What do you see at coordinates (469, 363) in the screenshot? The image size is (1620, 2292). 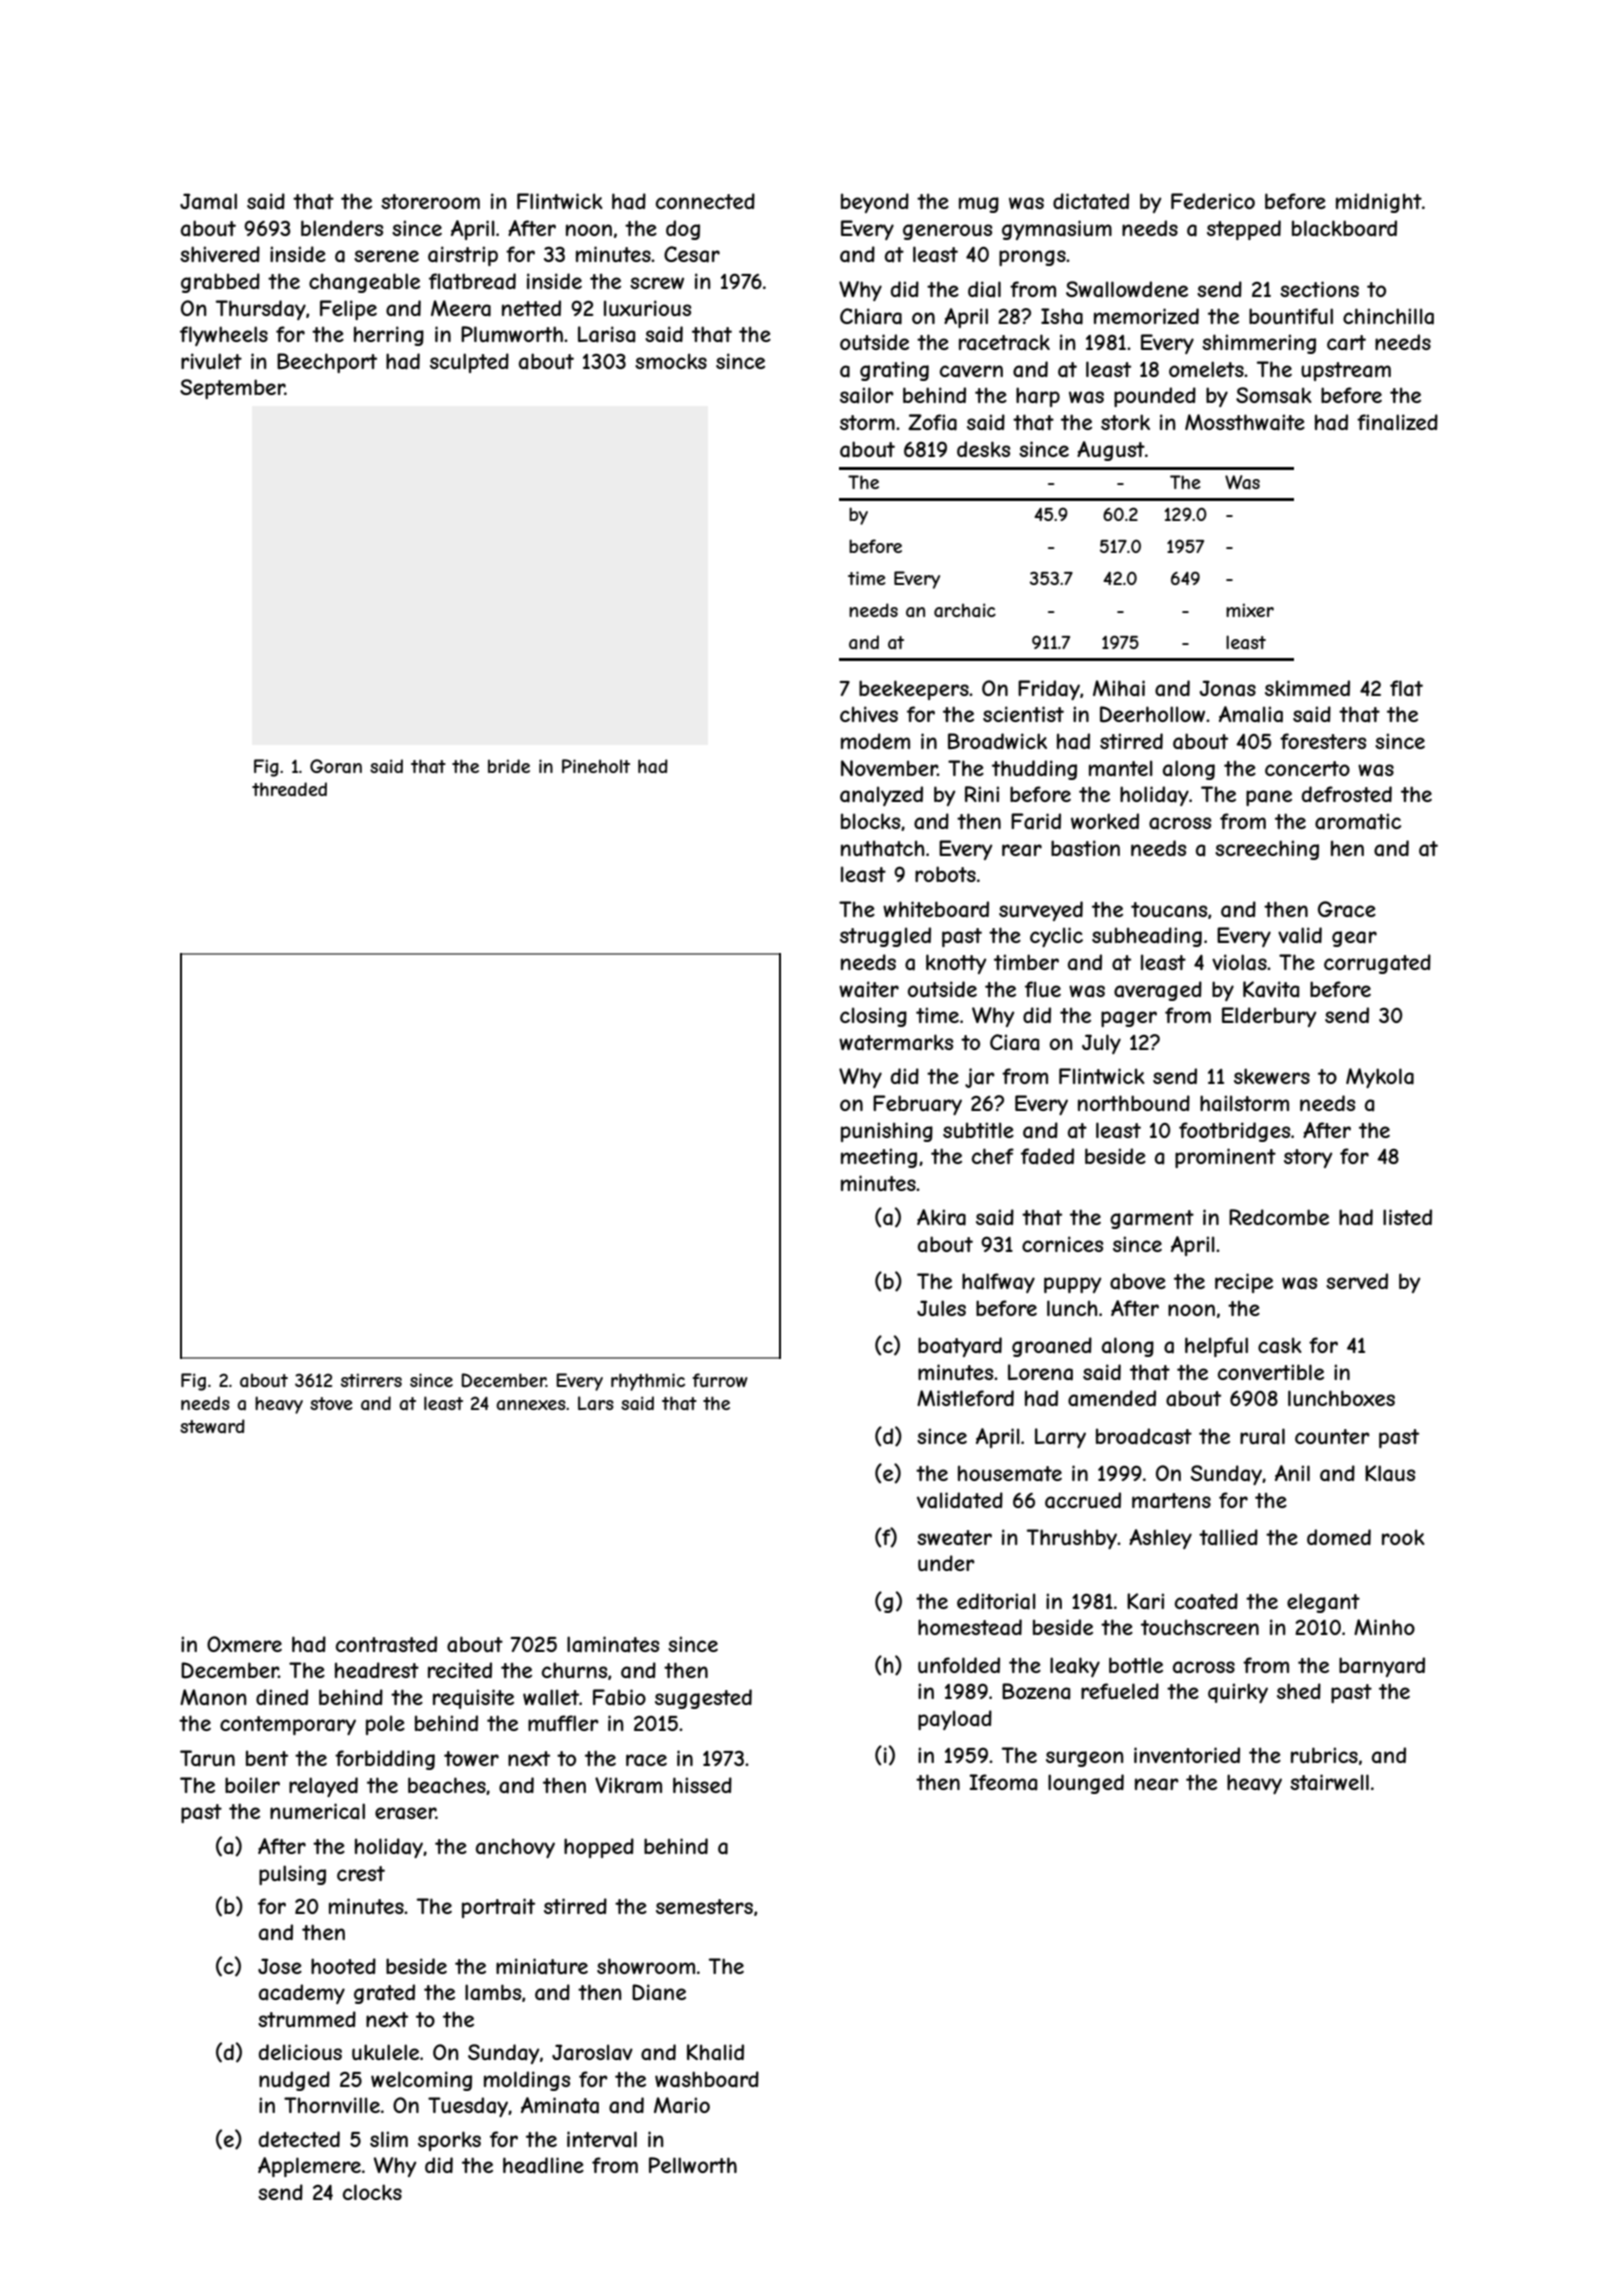 I see `sculpted` at bounding box center [469, 363].
